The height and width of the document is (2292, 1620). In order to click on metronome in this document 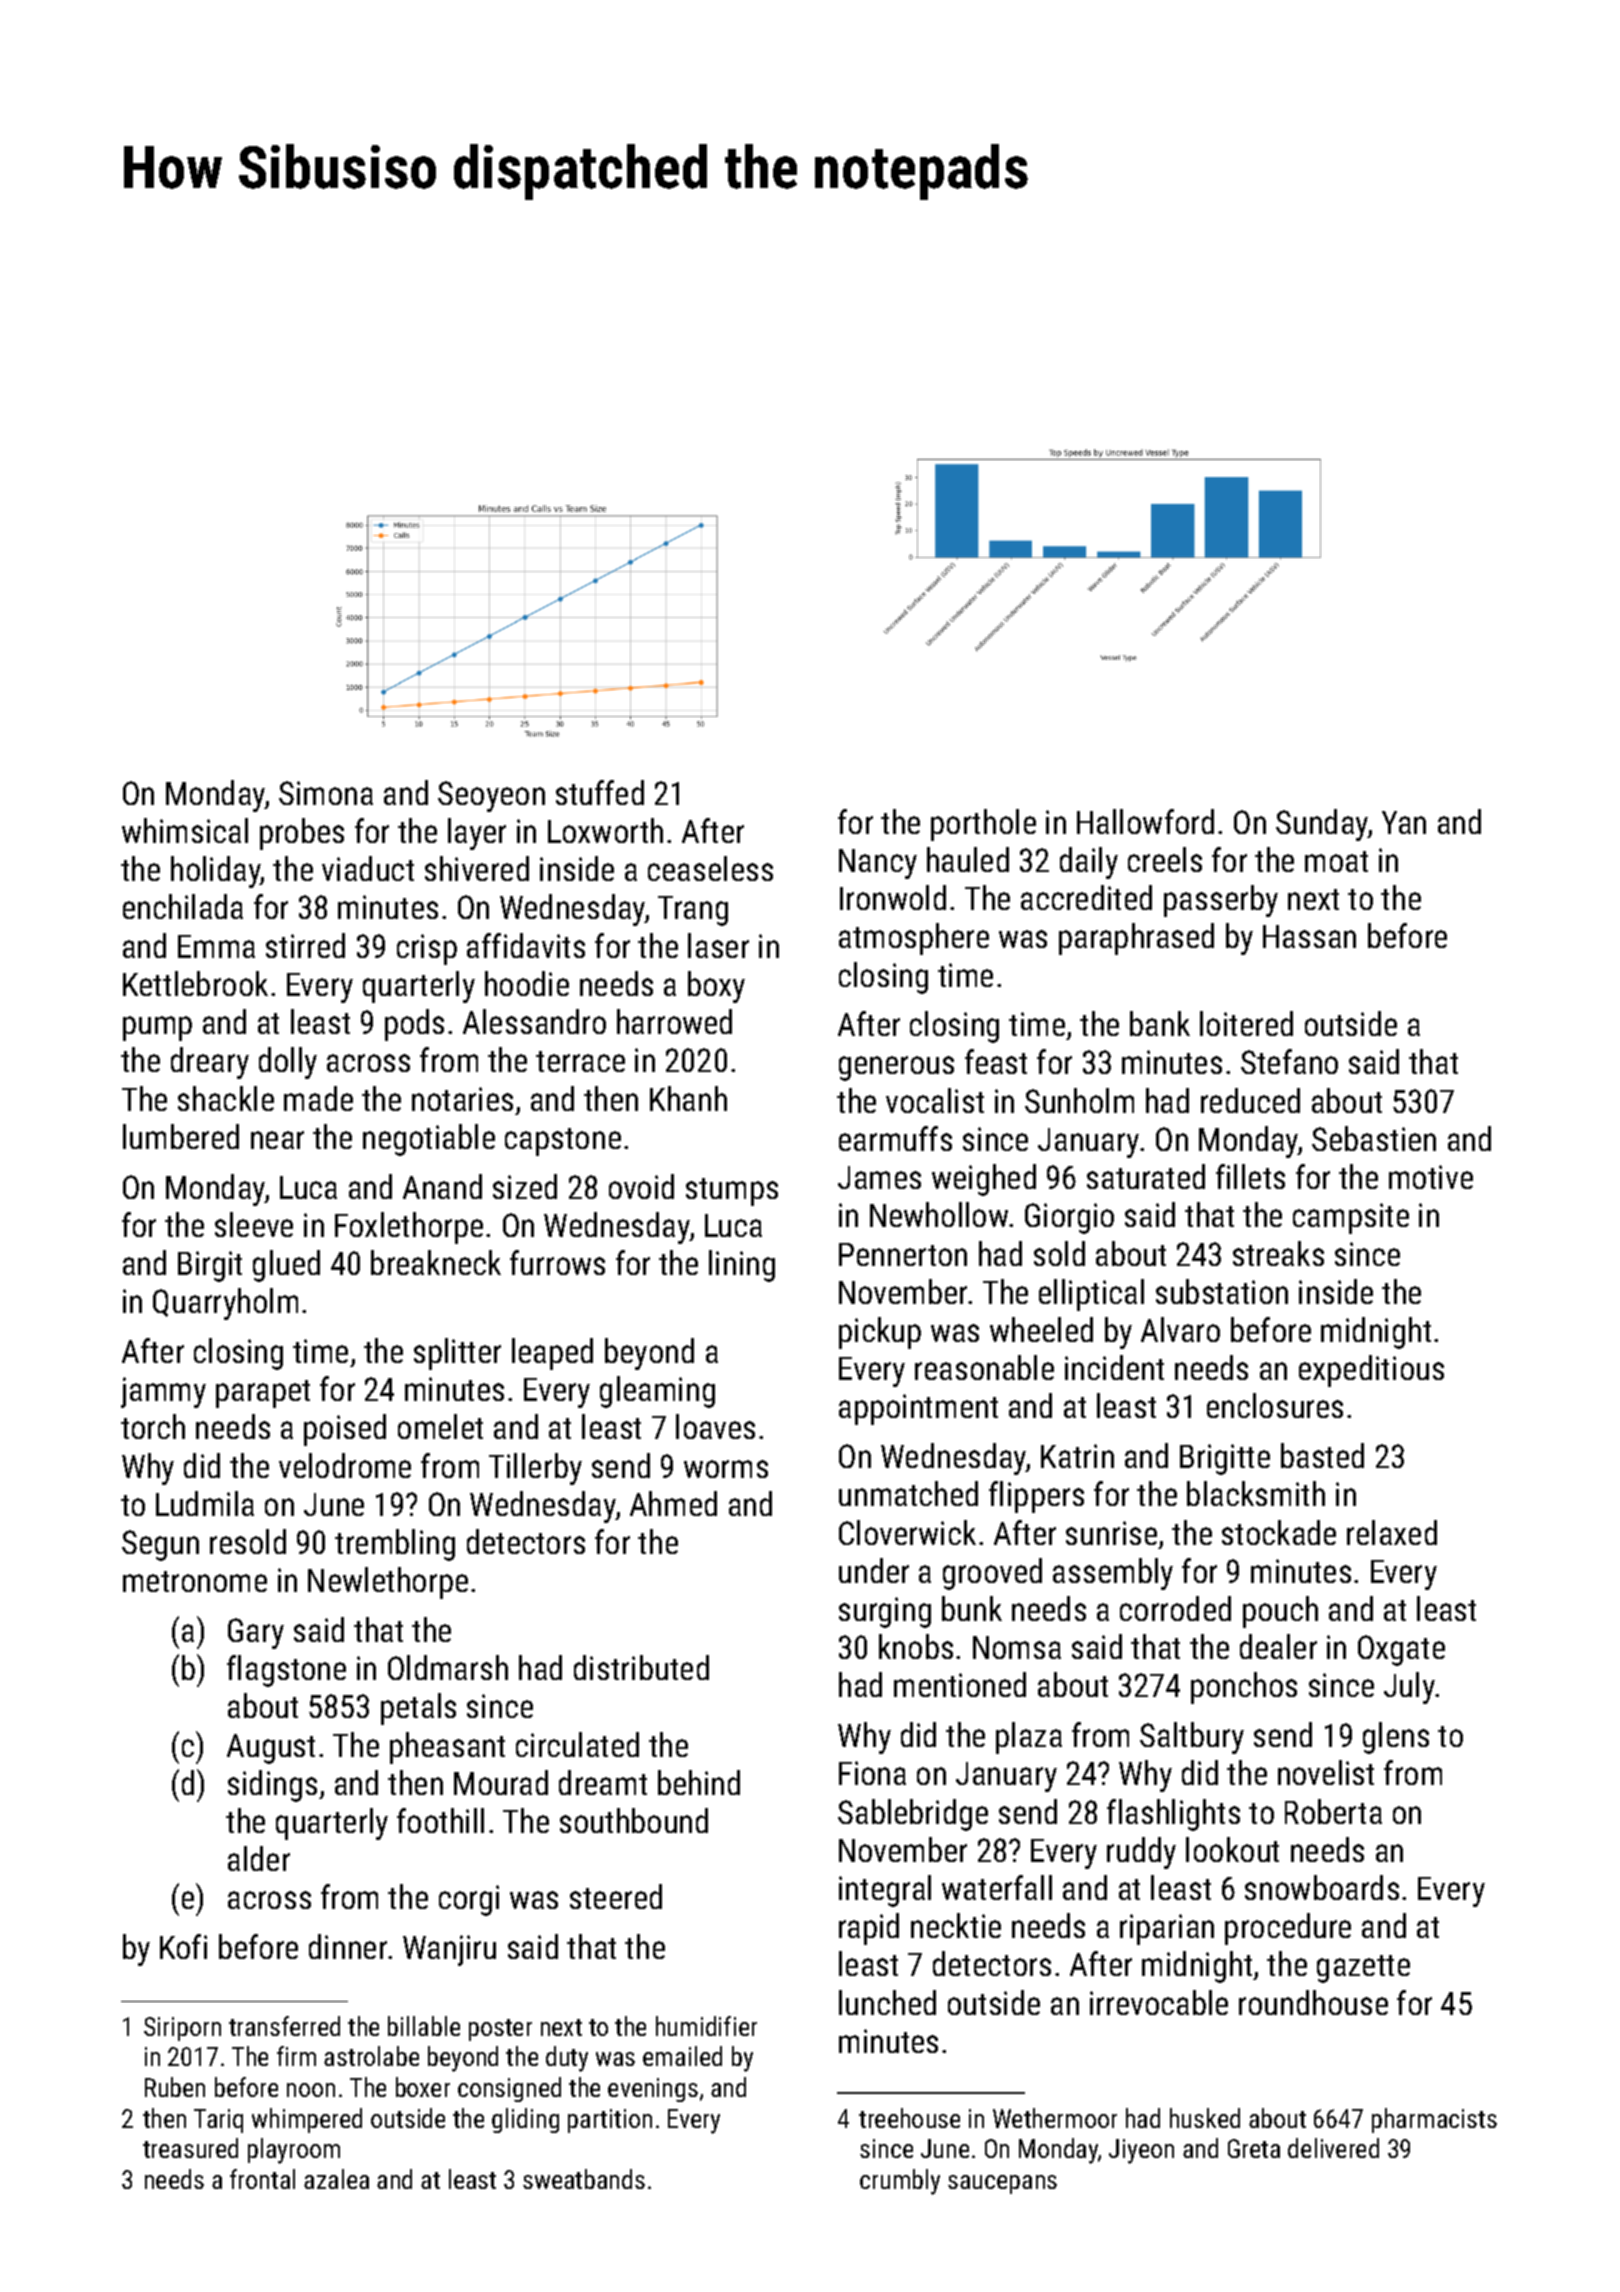, I will do `click(195, 1581)`.
